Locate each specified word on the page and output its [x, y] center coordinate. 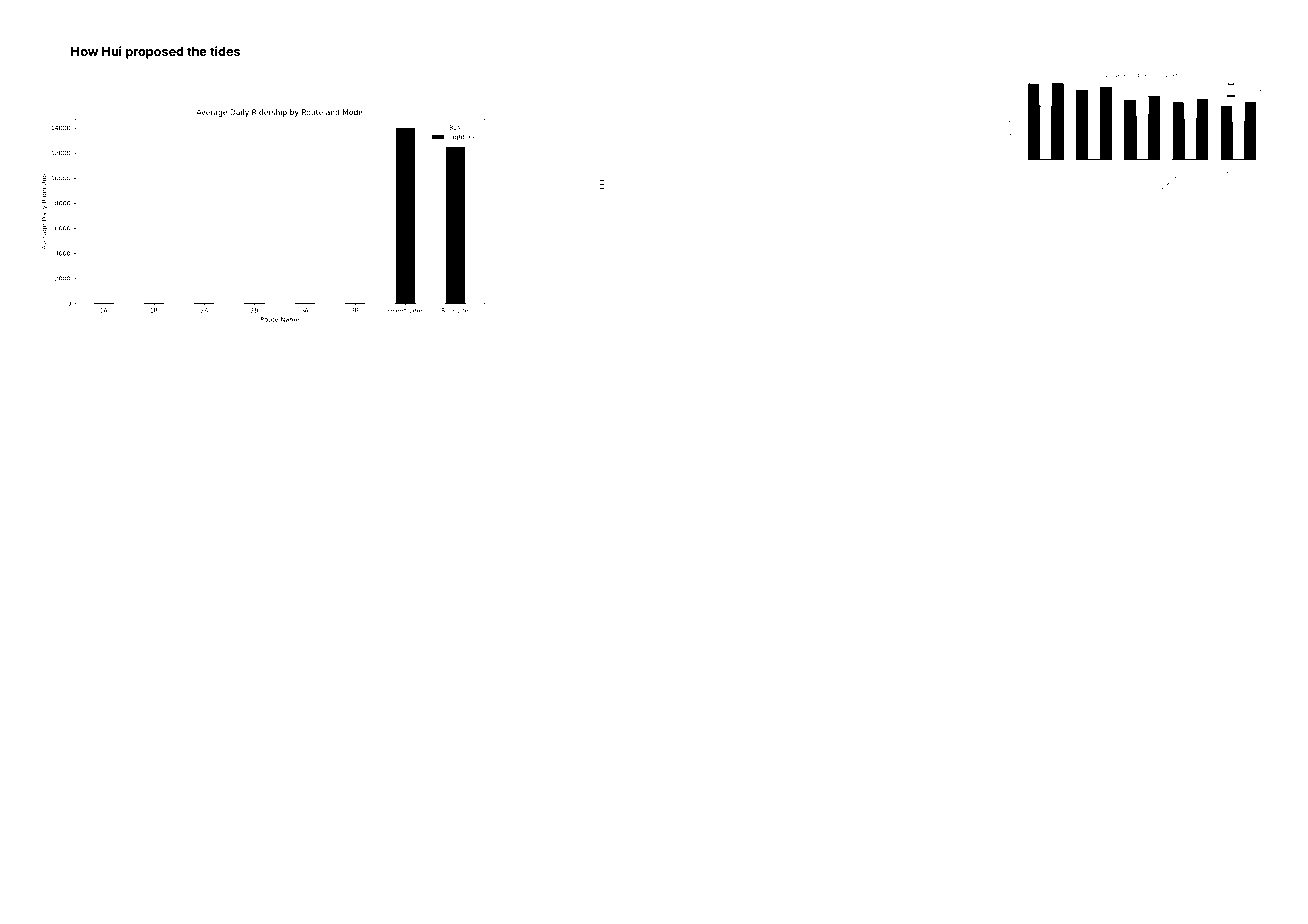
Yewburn [89, 858]
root [612, 749]
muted [672, 652]
